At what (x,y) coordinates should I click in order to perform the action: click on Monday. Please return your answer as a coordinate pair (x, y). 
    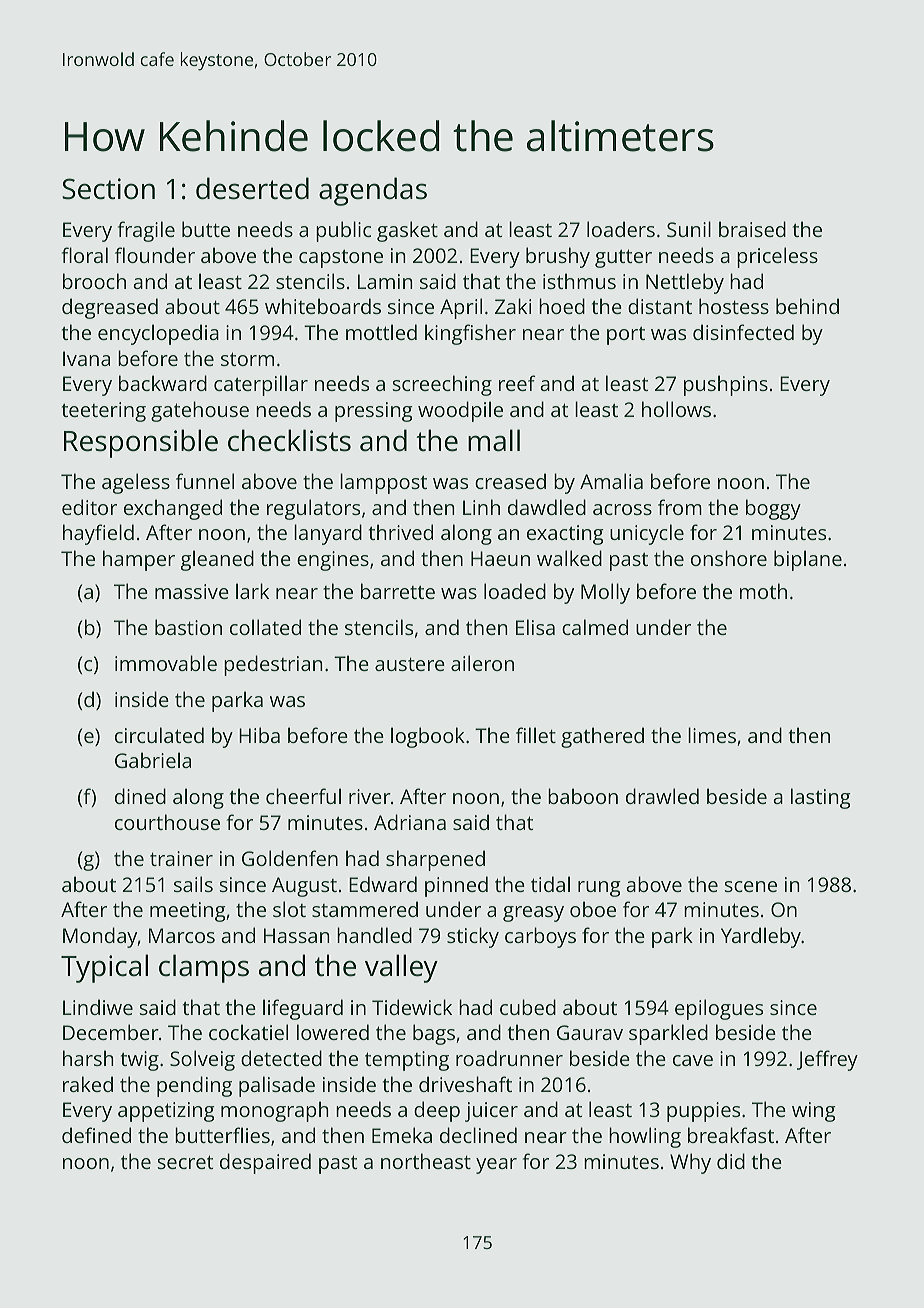
    Looking at the image, I should click on (100, 937).
